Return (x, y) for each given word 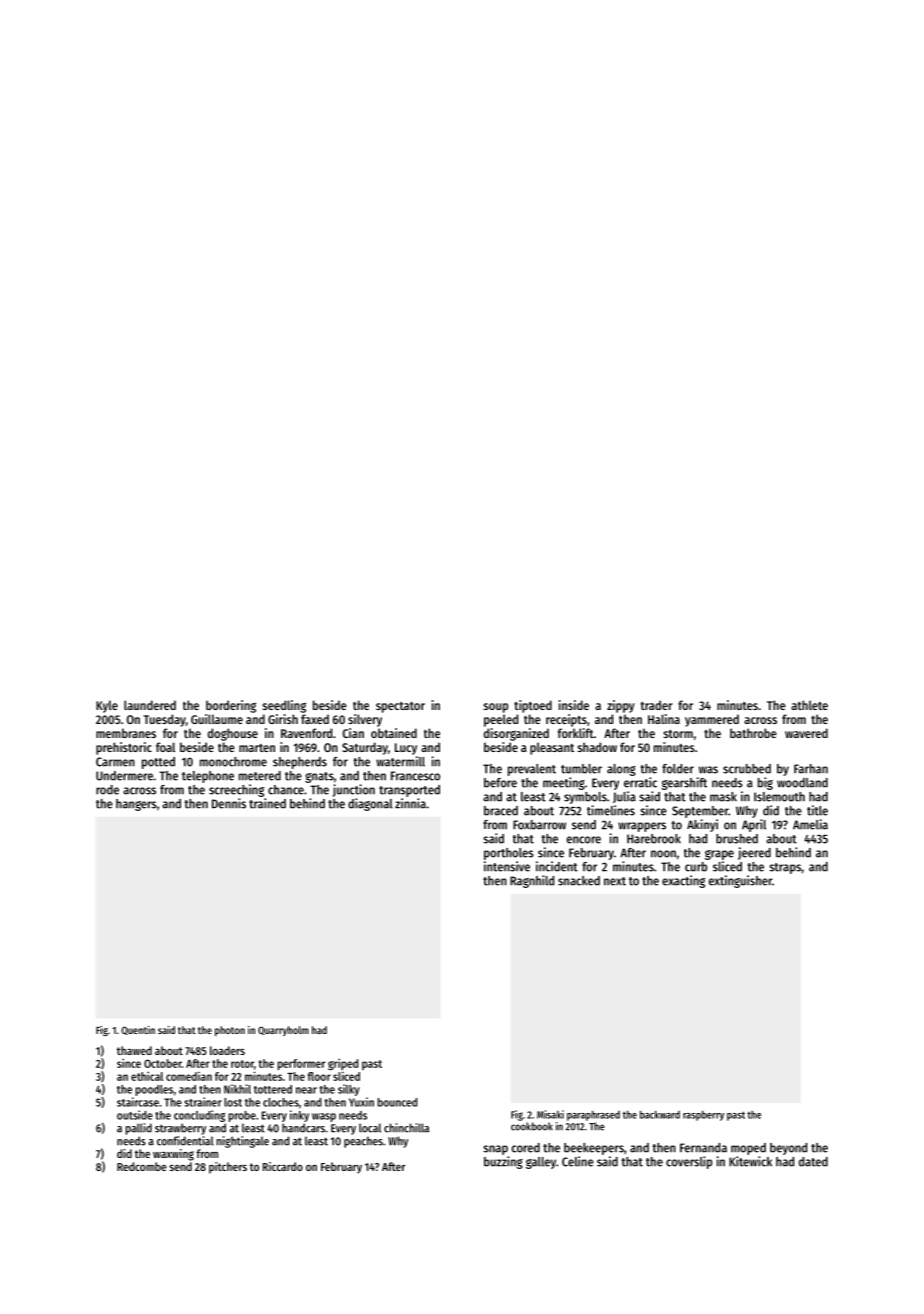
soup (495, 708)
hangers (136, 805)
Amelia (810, 824)
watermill (400, 761)
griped (343, 1064)
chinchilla (406, 1128)
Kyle (107, 706)
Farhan (811, 769)
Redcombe (142, 1166)
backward (660, 1114)
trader (656, 705)
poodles (154, 1090)
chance (286, 790)
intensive (507, 866)
